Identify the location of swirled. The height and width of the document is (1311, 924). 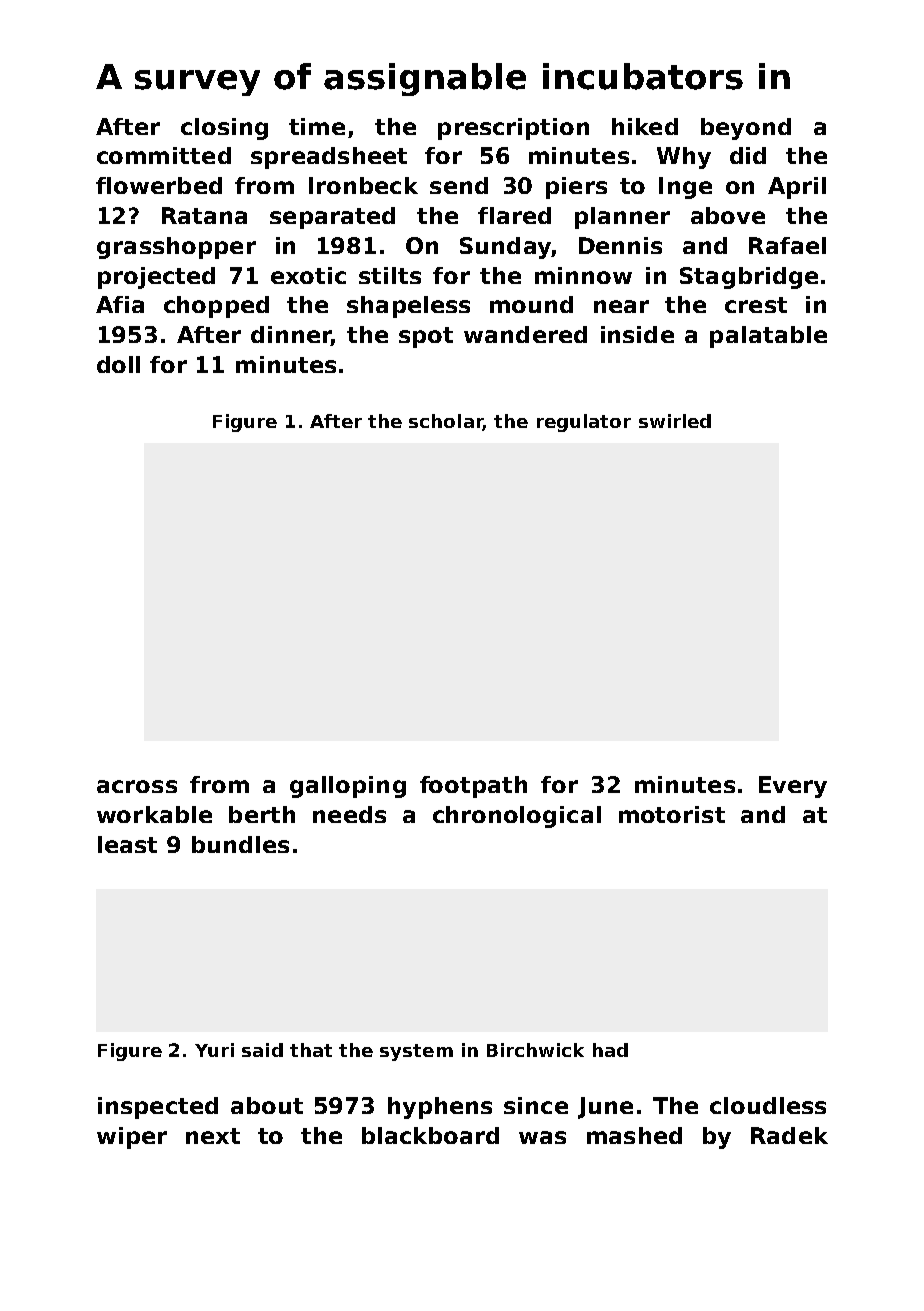
(675, 421).
